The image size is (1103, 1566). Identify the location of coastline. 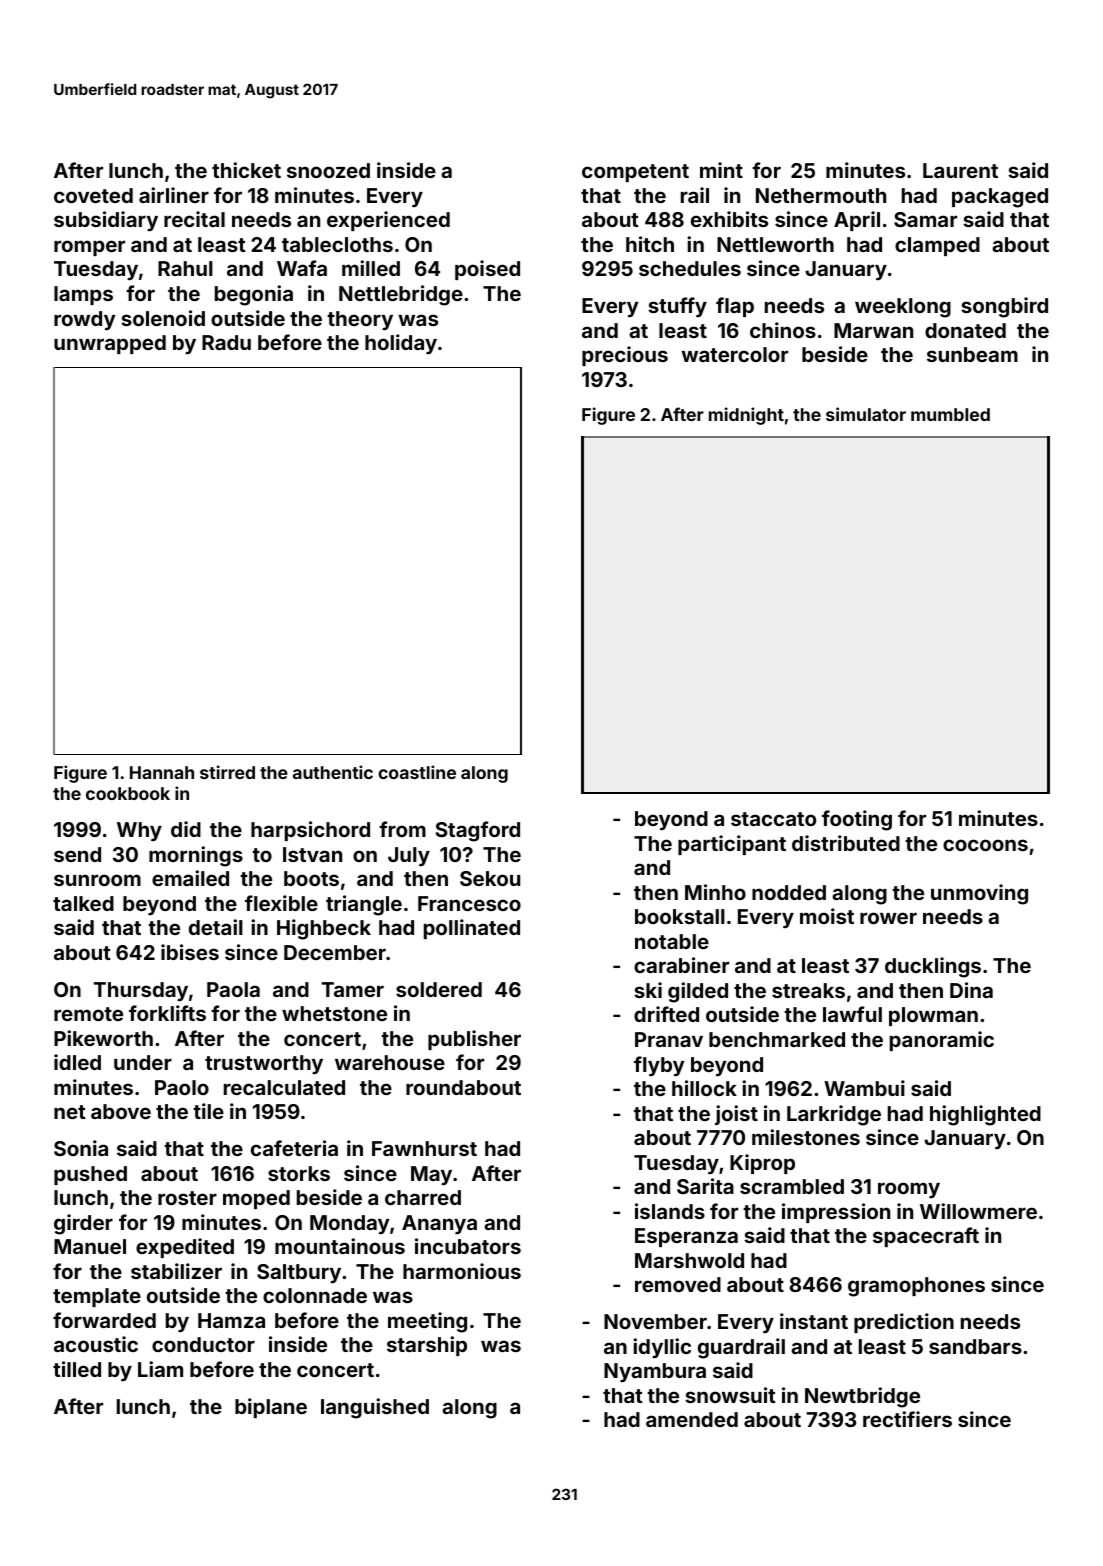
(417, 772).
